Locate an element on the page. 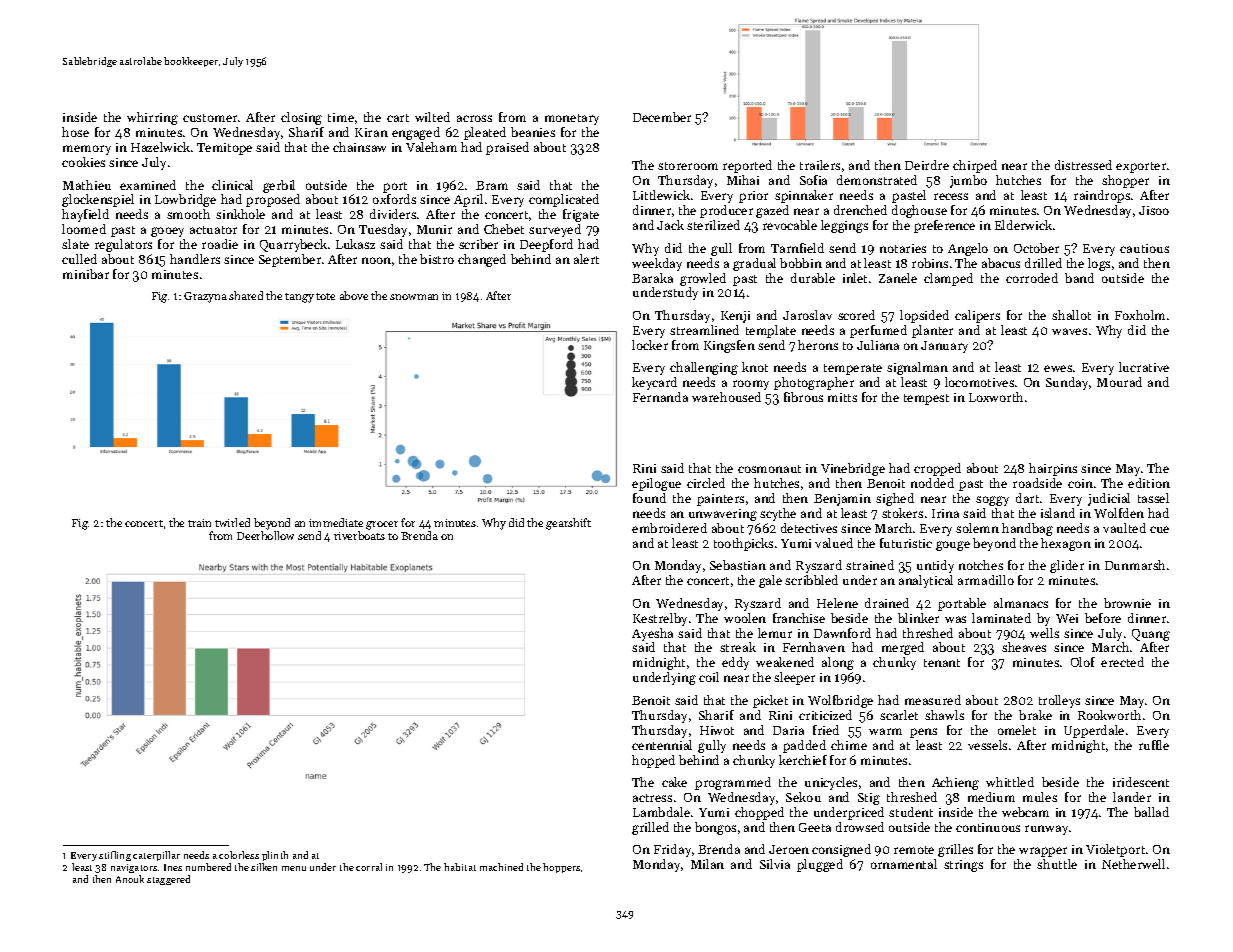  strings is located at coordinates (963, 866).
